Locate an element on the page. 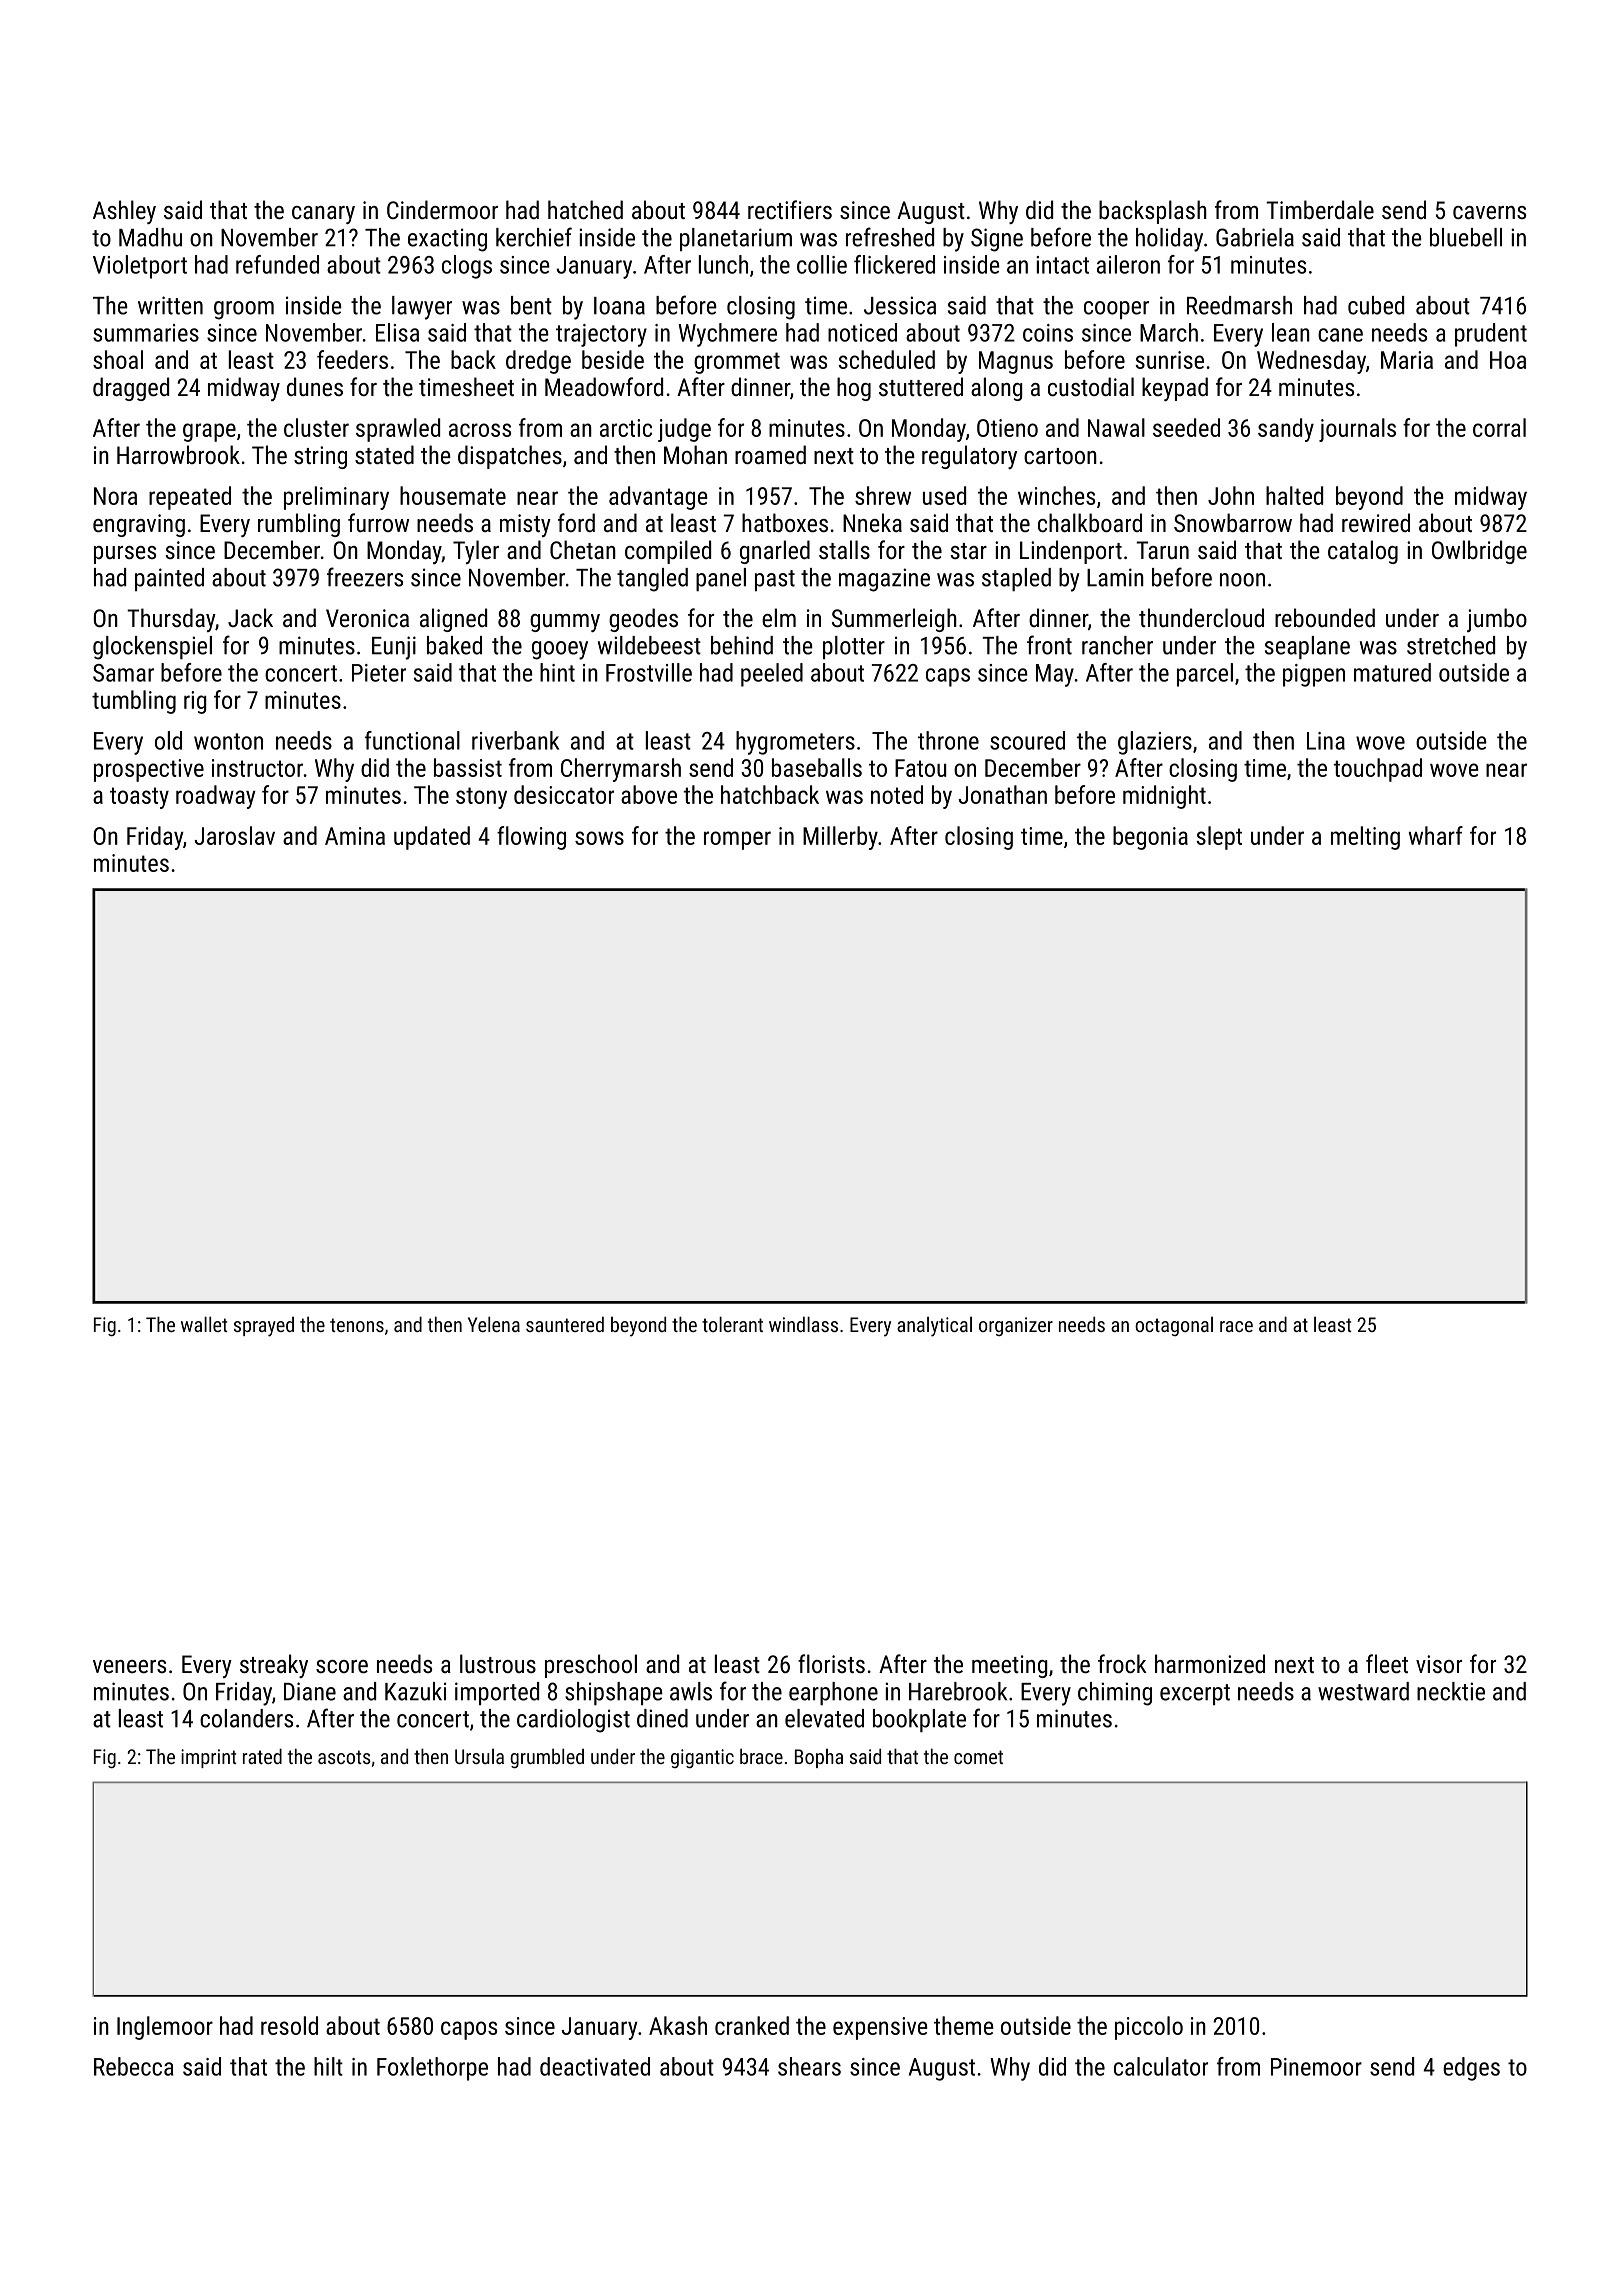 The height and width of the document is (2292, 1620). romper is located at coordinates (737, 840).
